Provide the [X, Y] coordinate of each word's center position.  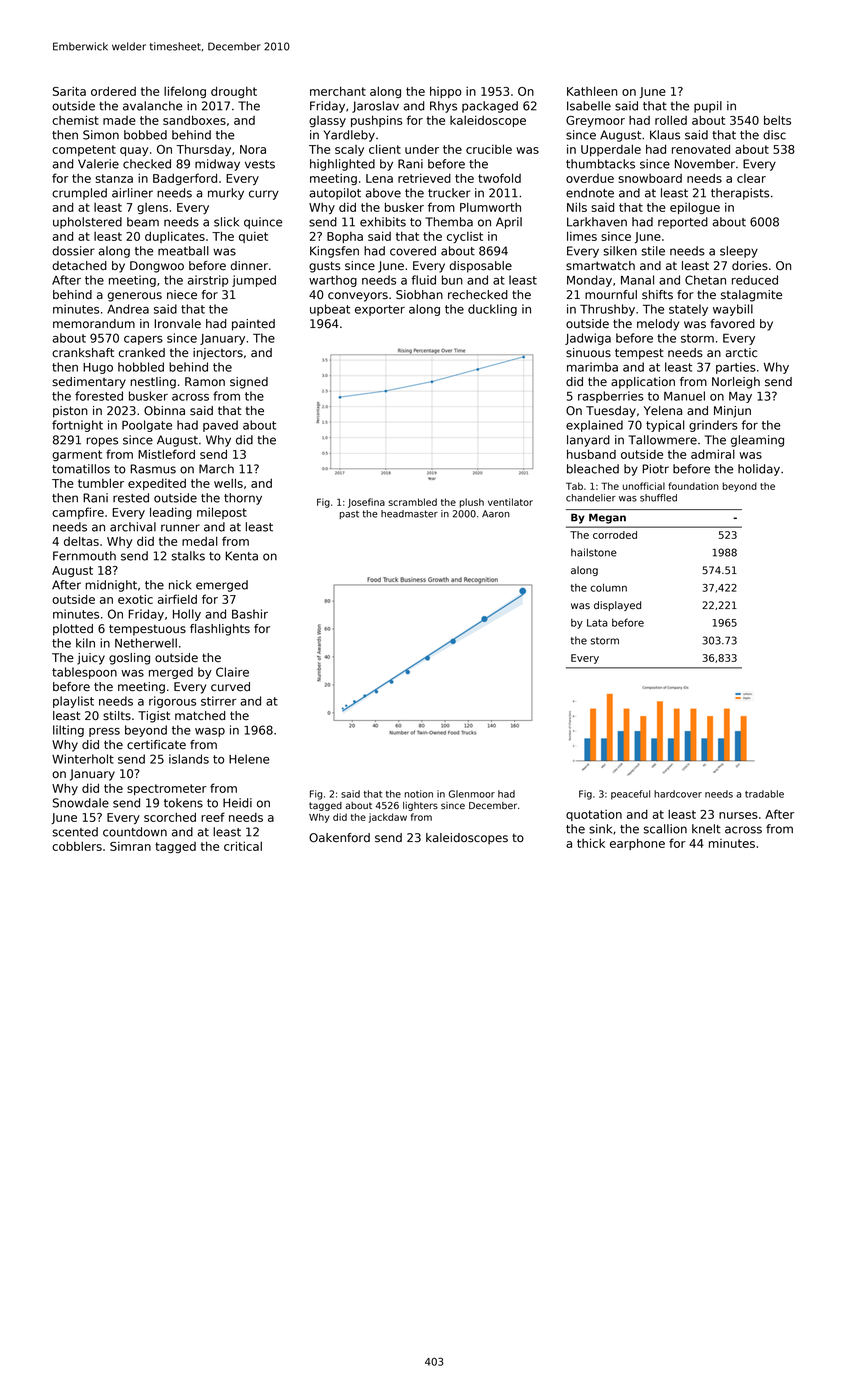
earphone [637, 844]
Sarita [69, 91]
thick [591, 843]
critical [243, 846]
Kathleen [592, 91]
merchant [338, 91]
